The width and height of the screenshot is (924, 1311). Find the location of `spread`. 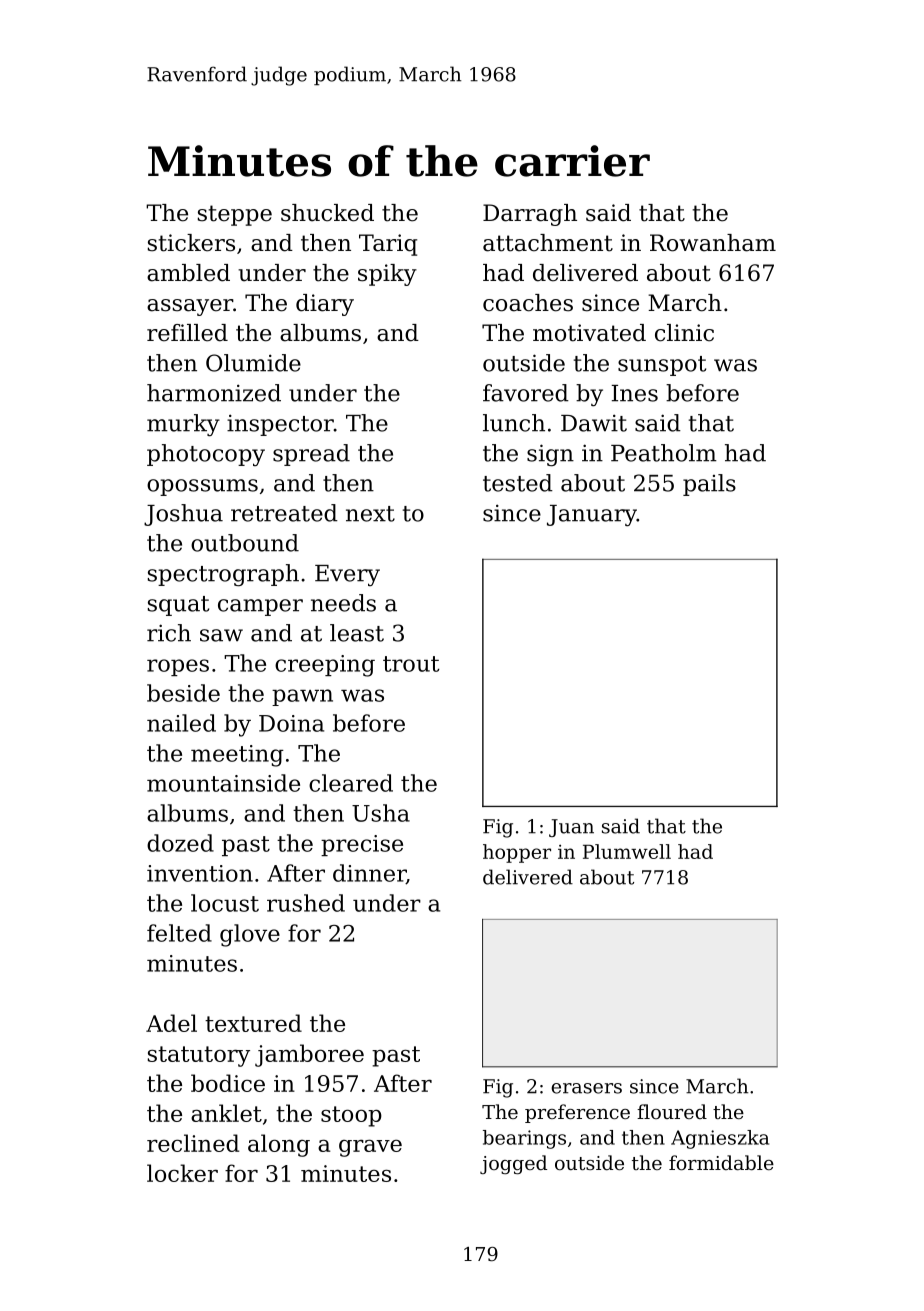

spread is located at coordinates (311, 455).
